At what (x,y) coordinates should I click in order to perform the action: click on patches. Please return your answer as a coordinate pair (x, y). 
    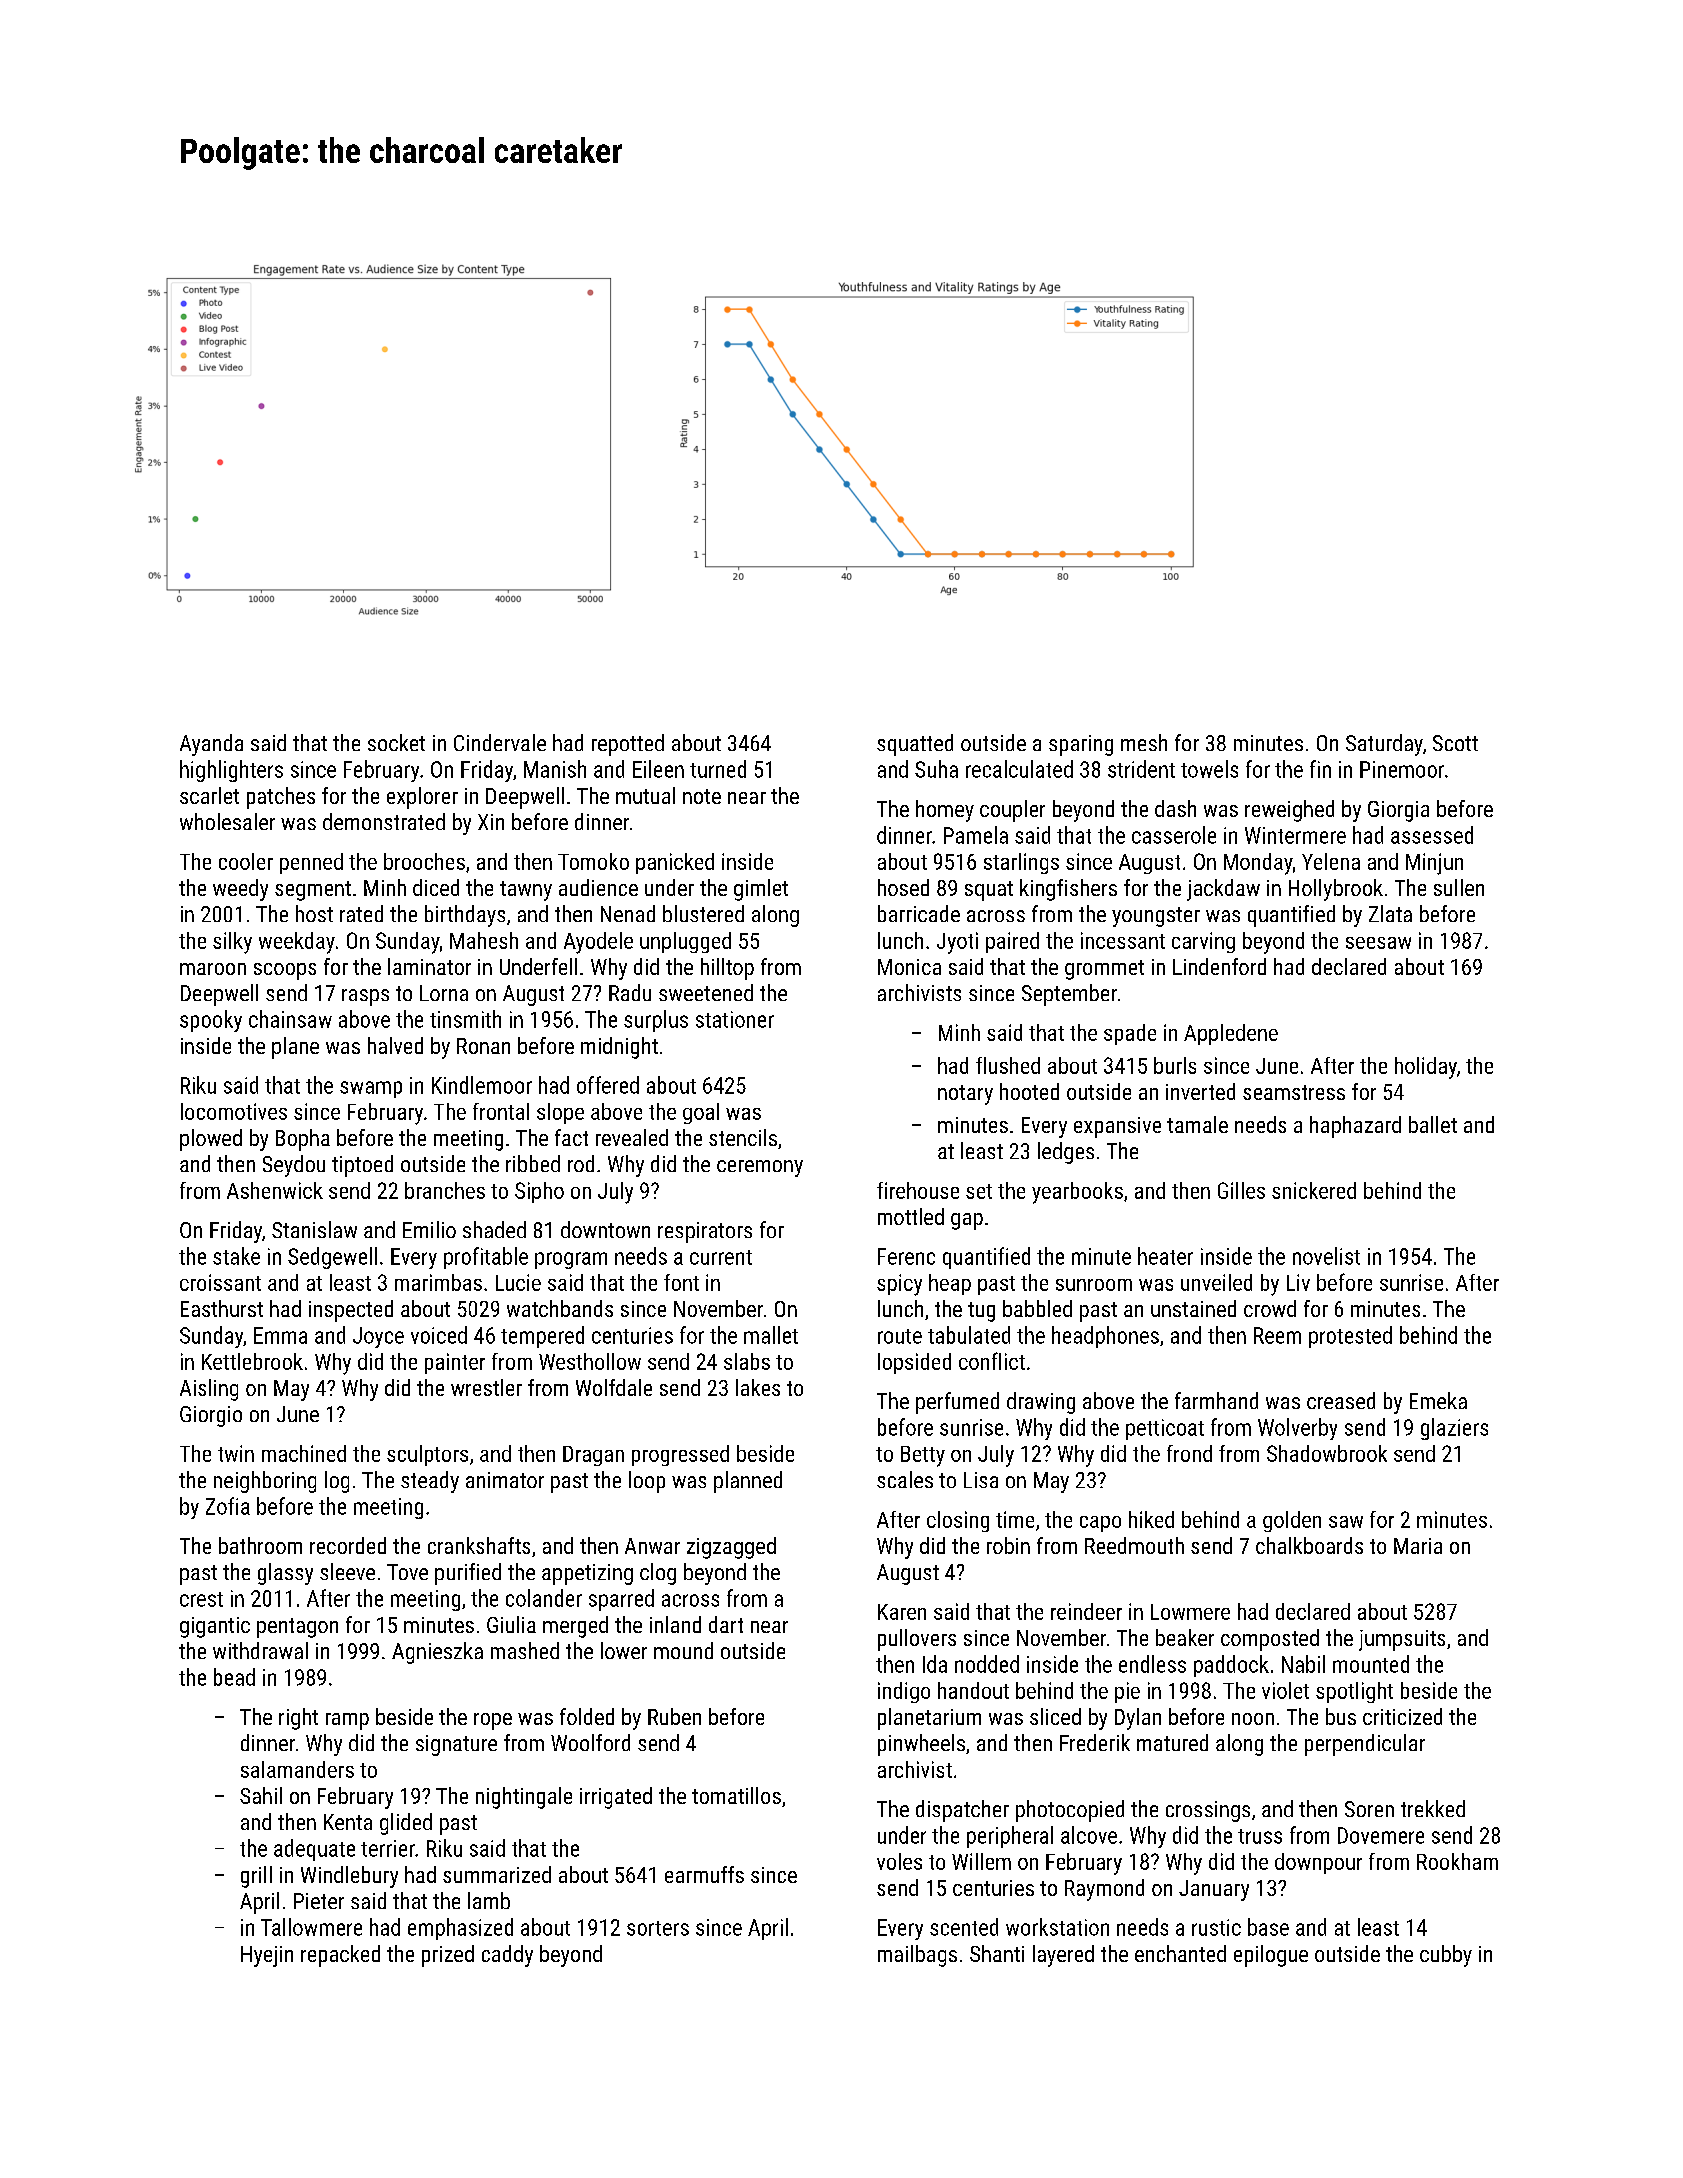
    Looking at the image, I should click on (281, 798).
